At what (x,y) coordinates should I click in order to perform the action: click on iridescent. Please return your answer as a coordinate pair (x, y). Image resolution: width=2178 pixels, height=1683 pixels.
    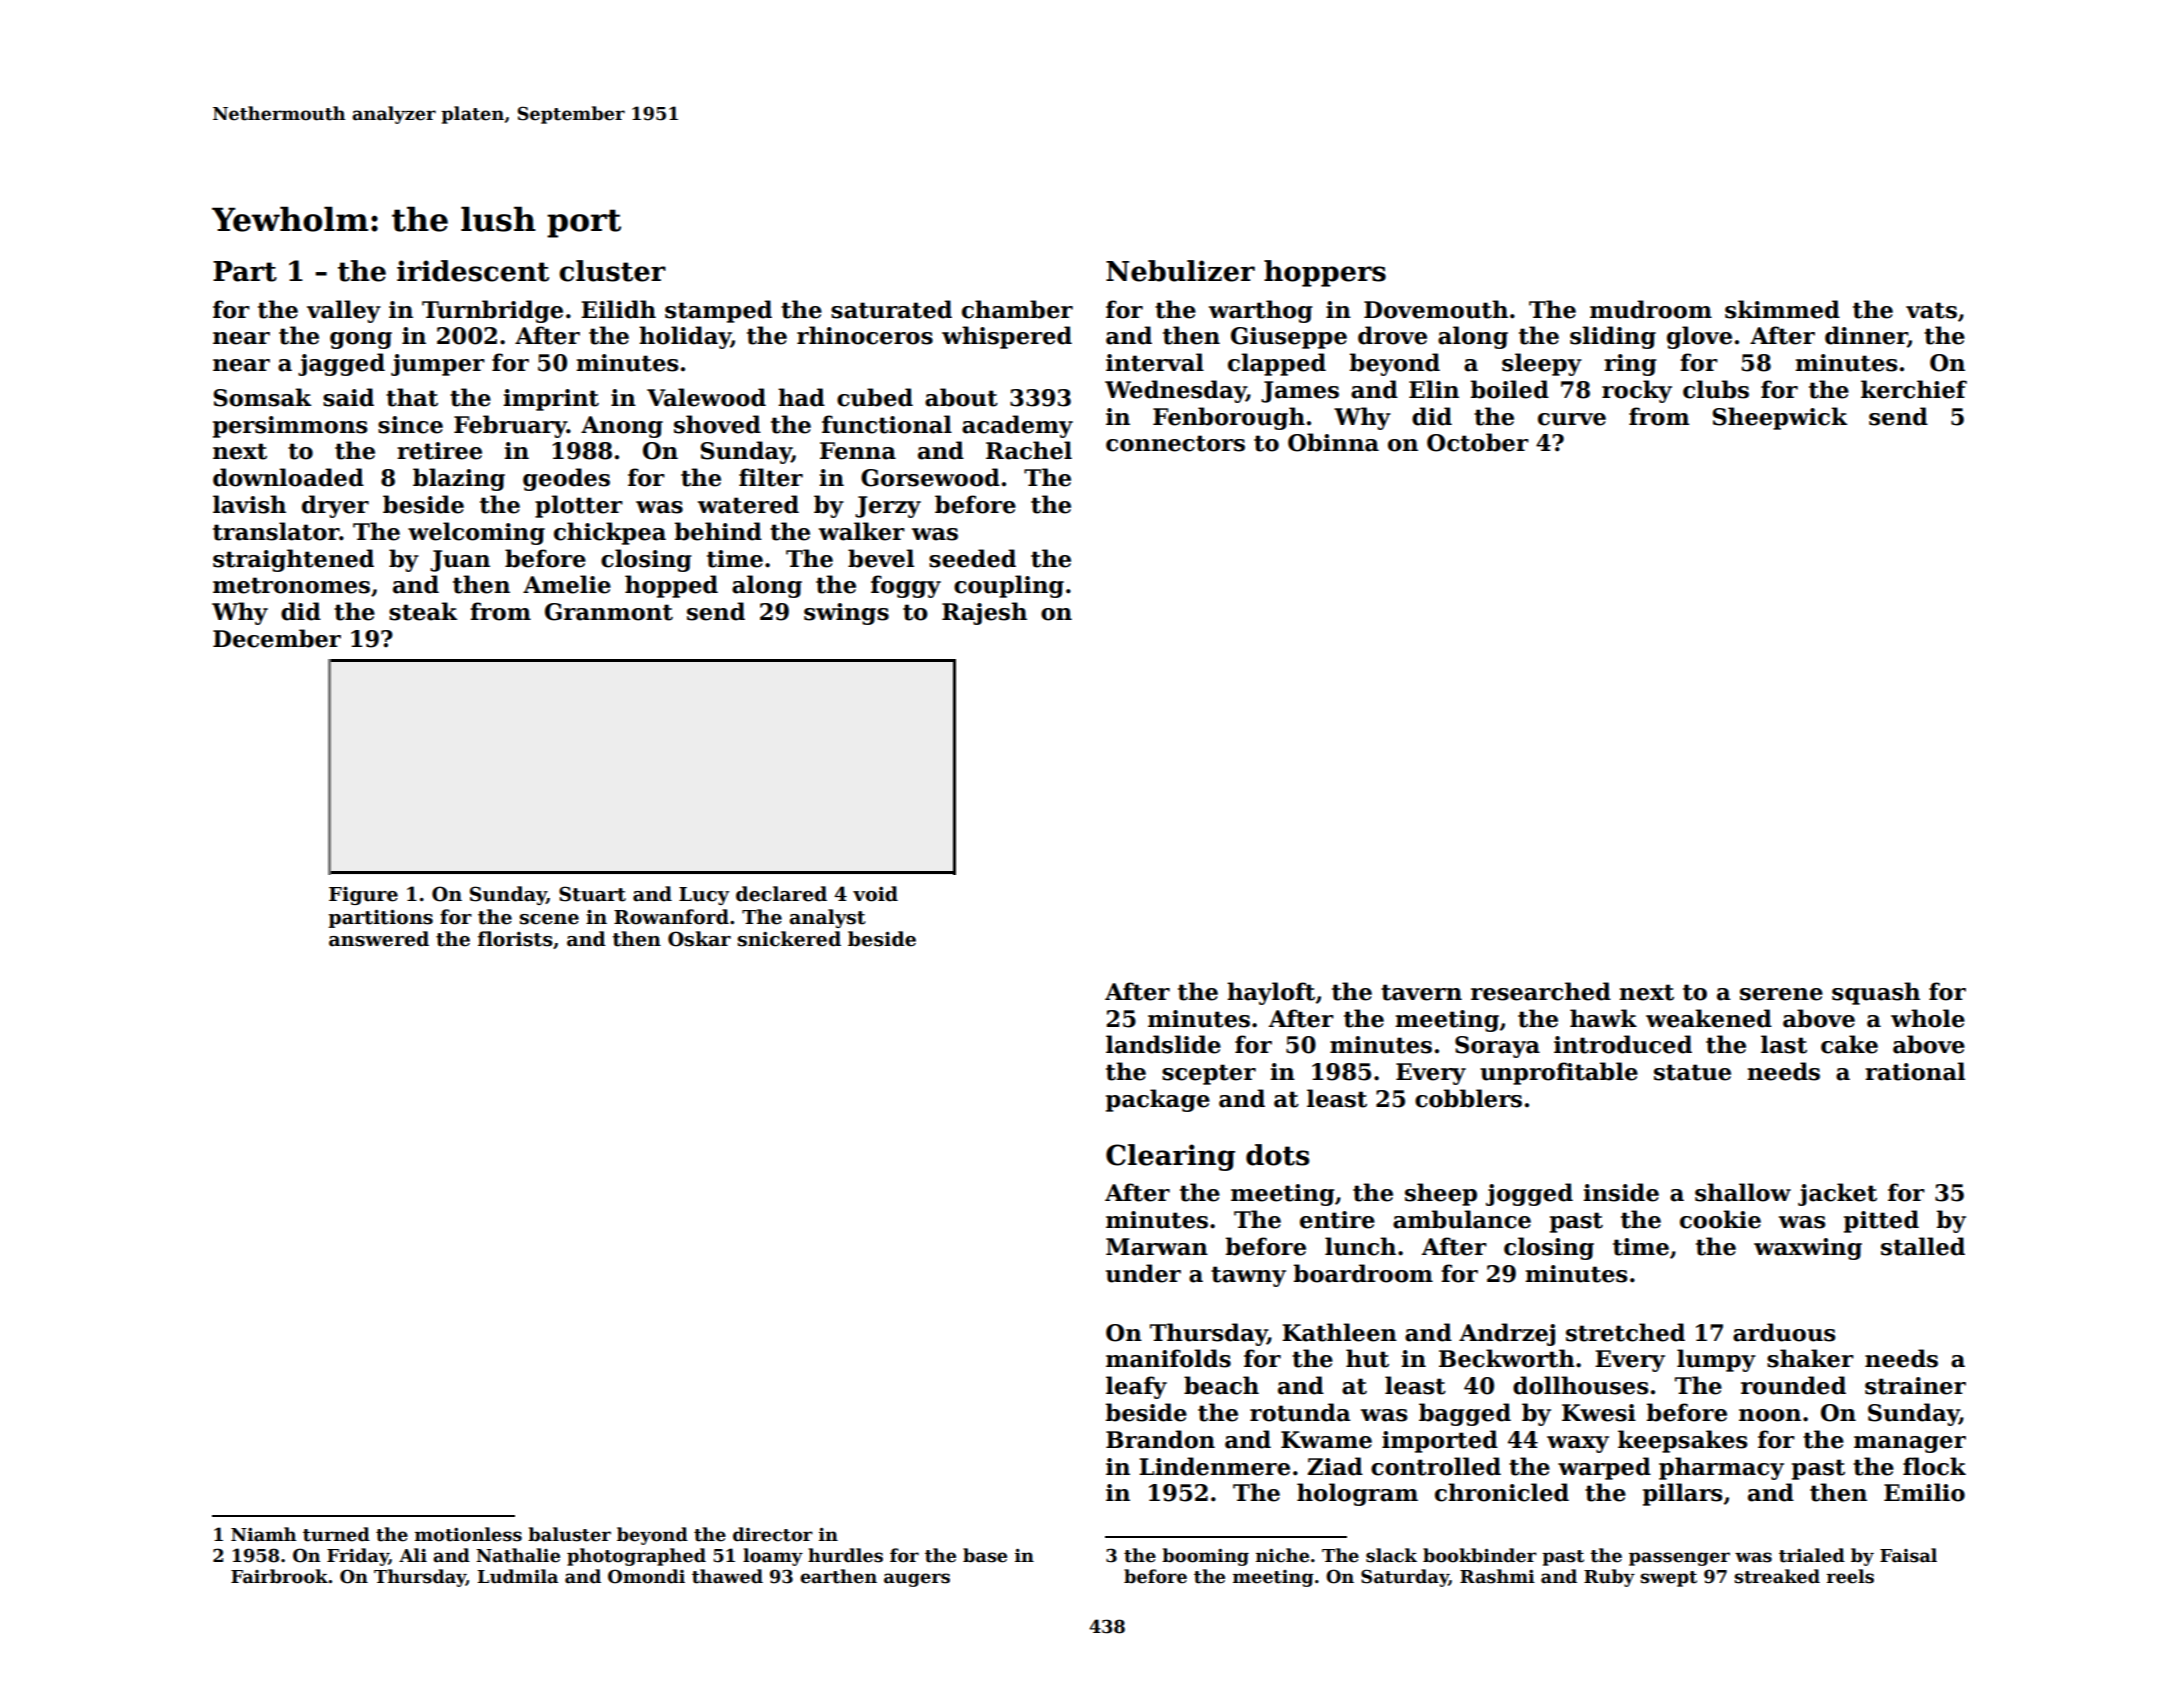
    Looking at the image, I should click on (473, 271).
